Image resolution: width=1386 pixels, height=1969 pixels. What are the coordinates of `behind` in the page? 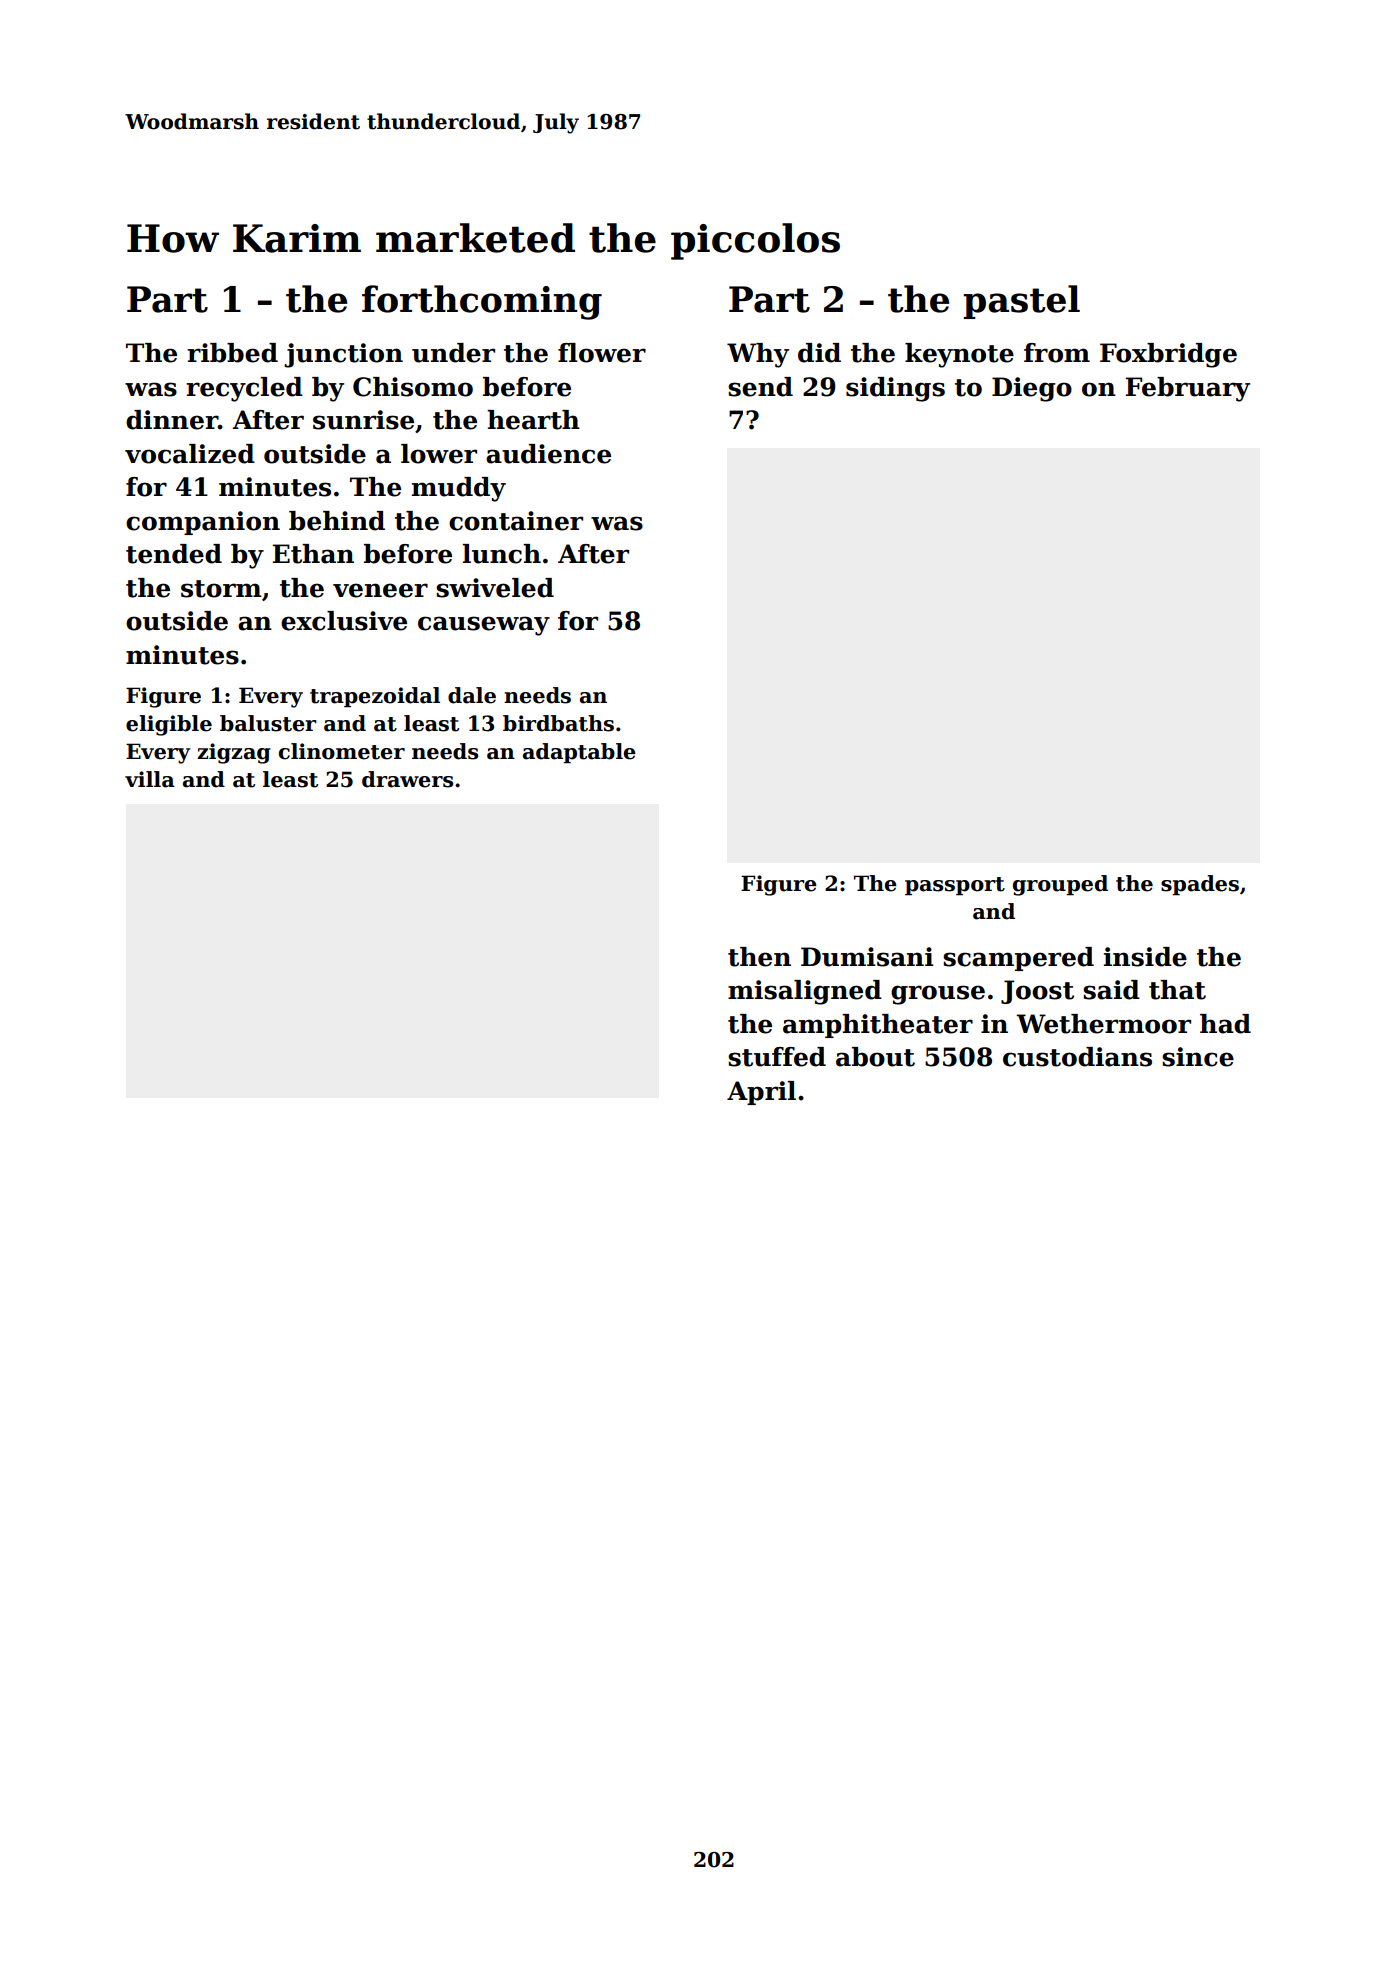 It's located at (337, 521).
